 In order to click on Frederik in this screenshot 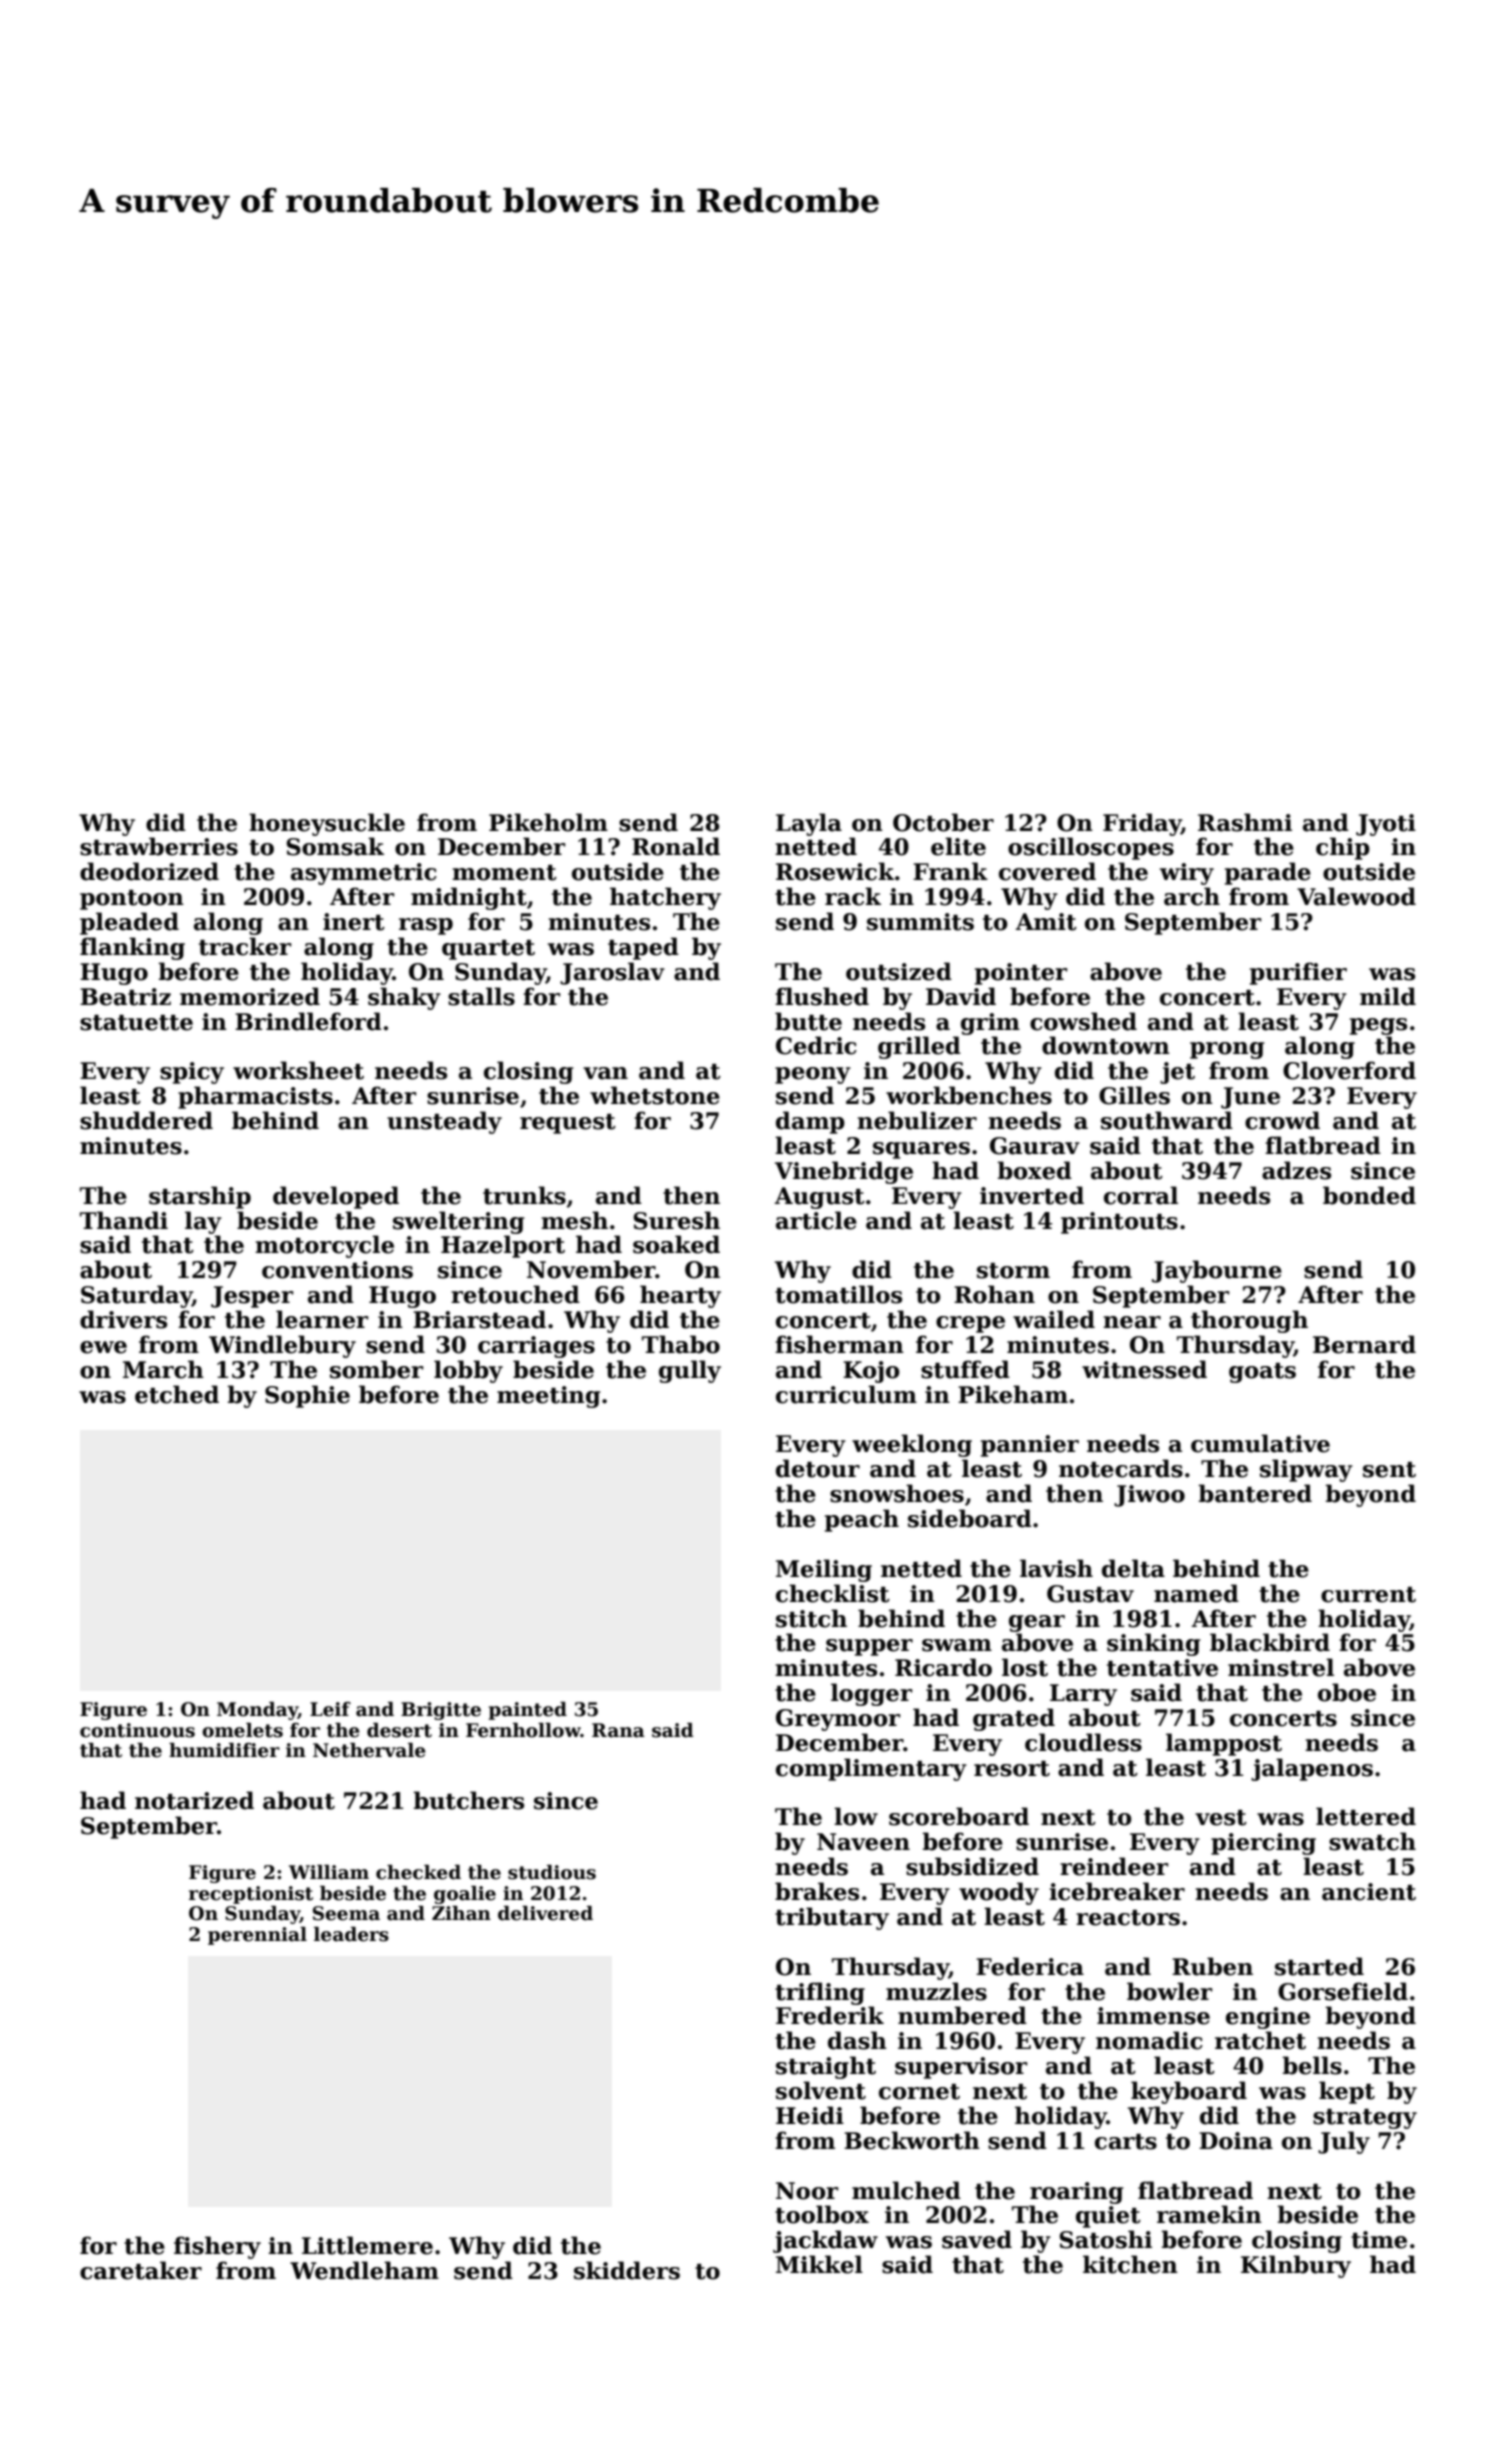, I will do `click(830, 2015)`.
